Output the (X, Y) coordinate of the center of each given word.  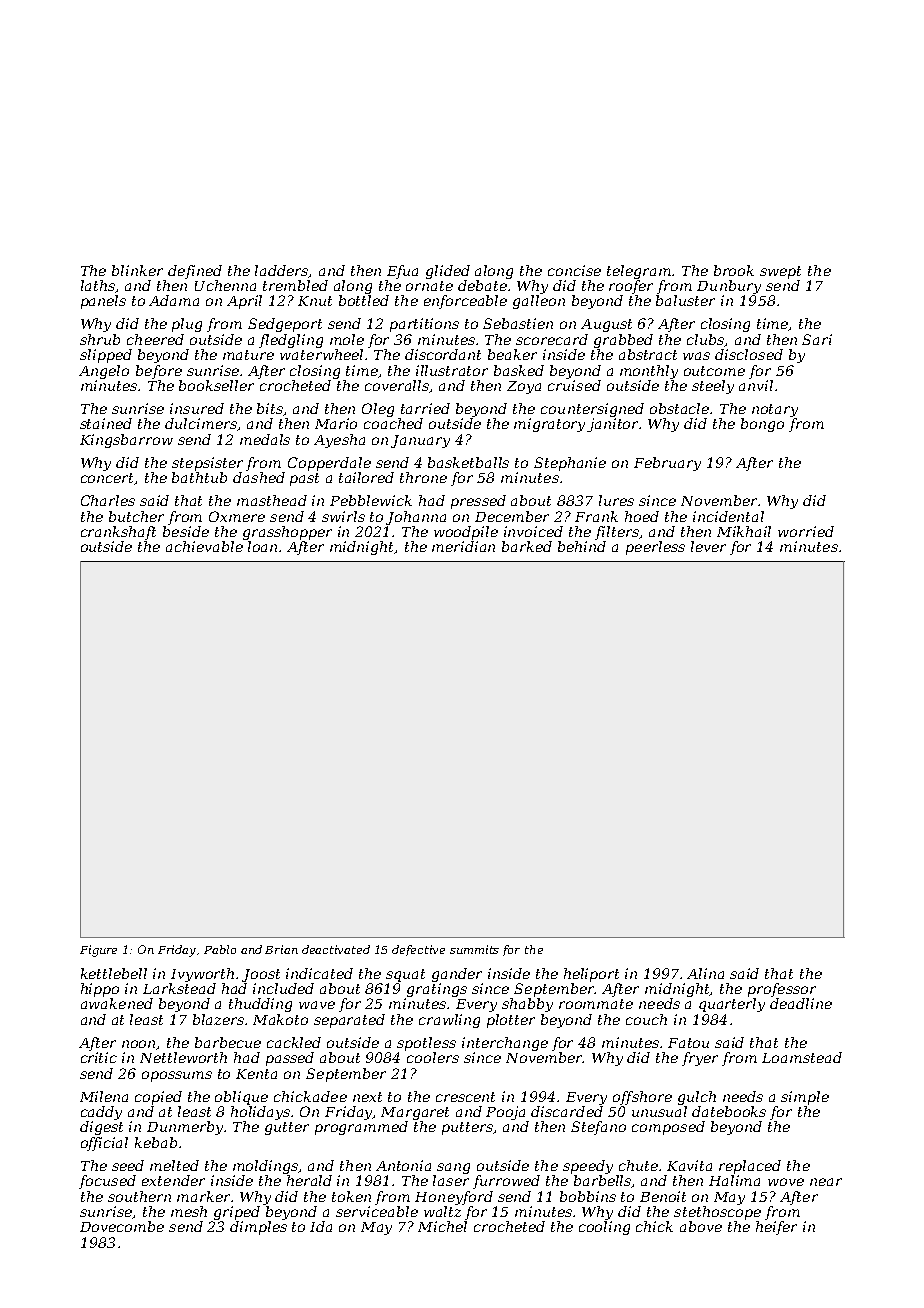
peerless (655, 548)
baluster (685, 300)
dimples (258, 1228)
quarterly (732, 1005)
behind (582, 546)
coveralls (397, 386)
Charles (108, 500)
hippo (100, 990)
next (367, 1097)
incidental (728, 516)
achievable (204, 546)
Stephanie (570, 464)
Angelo (104, 372)
